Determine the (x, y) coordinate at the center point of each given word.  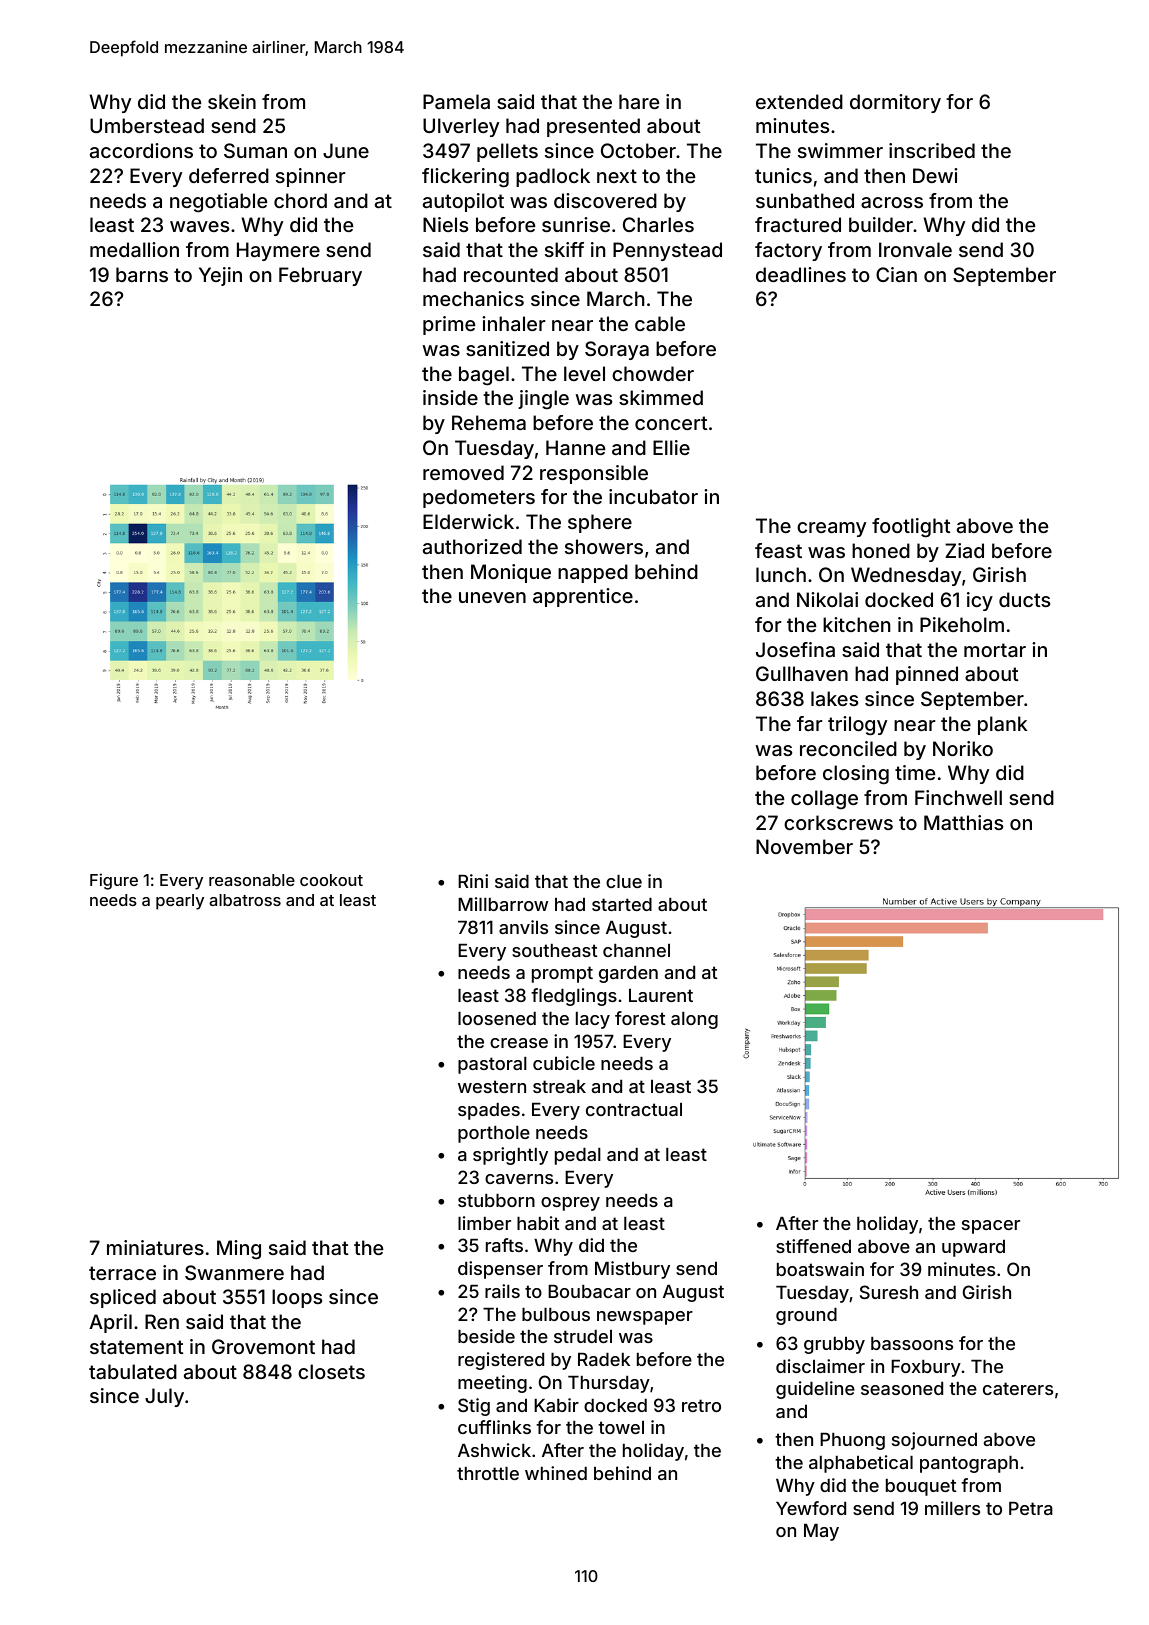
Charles (658, 224)
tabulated (133, 1371)
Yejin (220, 276)
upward (973, 1248)
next (617, 176)
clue (624, 881)
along (694, 1020)
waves (199, 226)
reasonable (252, 880)
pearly (180, 902)
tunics (783, 175)
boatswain (820, 1269)
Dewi (935, 175)
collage (824, 799)
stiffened (813, 1246)
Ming (239, 1250)
